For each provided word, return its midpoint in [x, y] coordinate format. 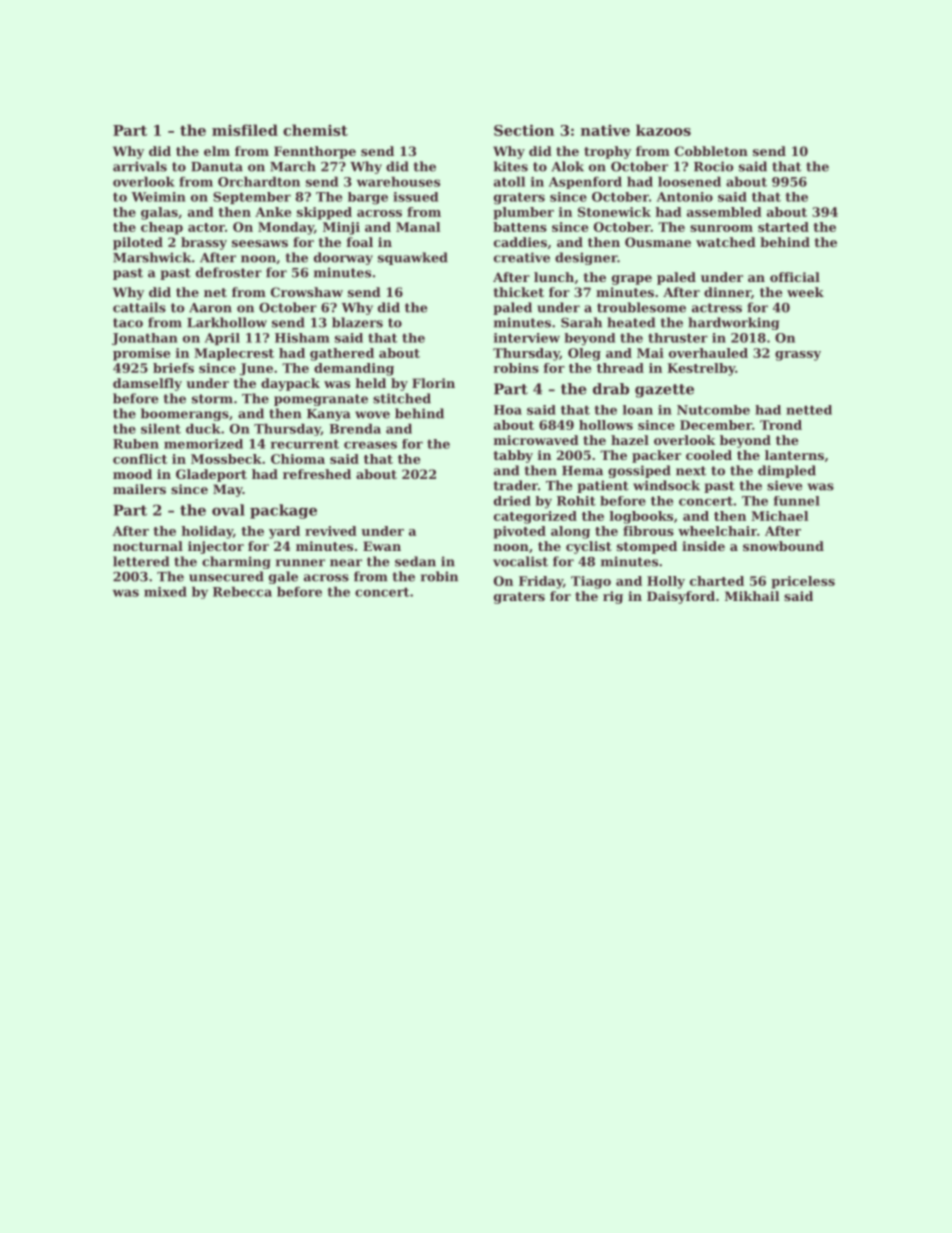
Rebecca [242, 591]
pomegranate [321, 400]
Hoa [508, 410]
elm [217, 151]
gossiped [639, 471]
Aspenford [585, 182]
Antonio [685, 197]
